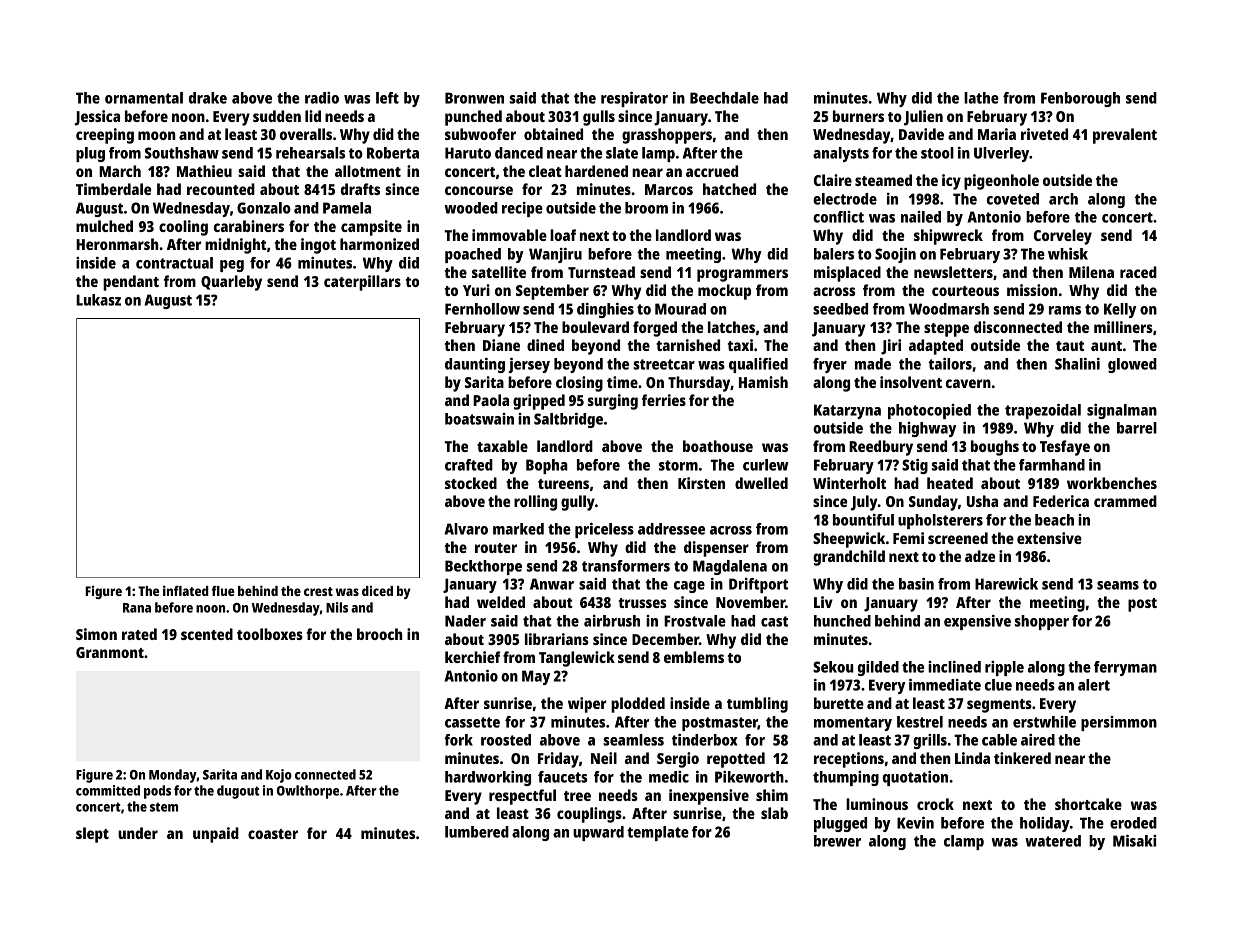  I want to click on carabiners, so click(249, 226).
